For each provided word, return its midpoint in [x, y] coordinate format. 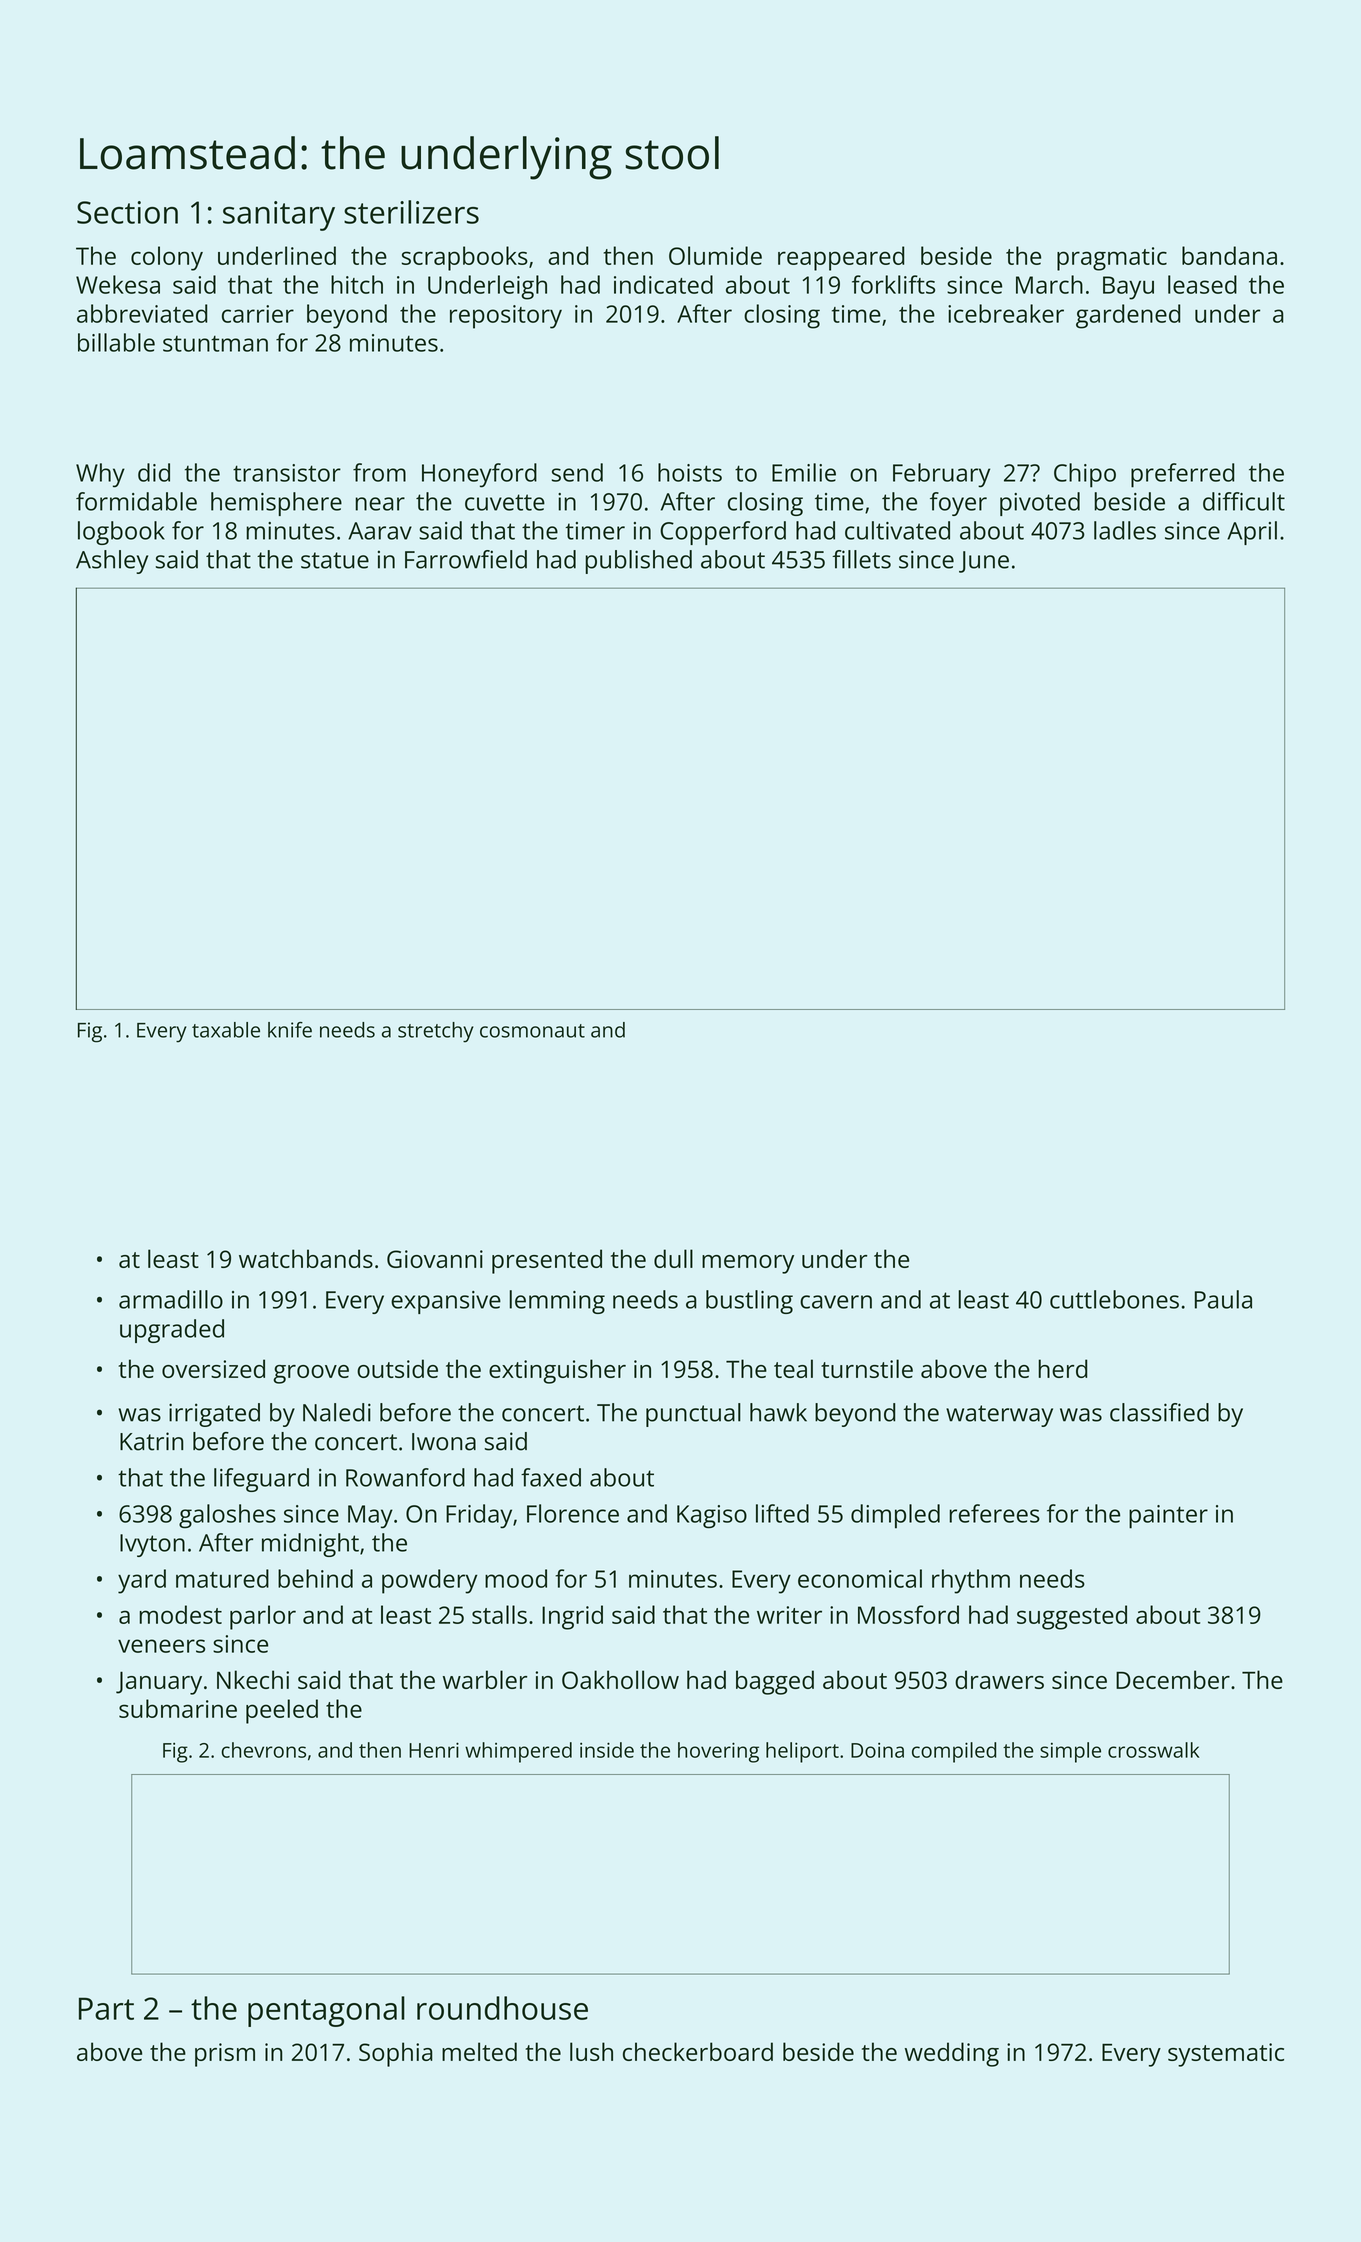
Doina [877, 1750]
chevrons [264, 1750]
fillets [861, 559]
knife [290, 1030]
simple [1070, 1752]
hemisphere [276, 504]
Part [106, 2008]
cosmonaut [532, 1031]
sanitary [279, 216]
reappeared [841, 258]
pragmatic [1112, 259]
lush [591, 2051]
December [1173, 1679]
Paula [1223, 1299]
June [984, 562]
